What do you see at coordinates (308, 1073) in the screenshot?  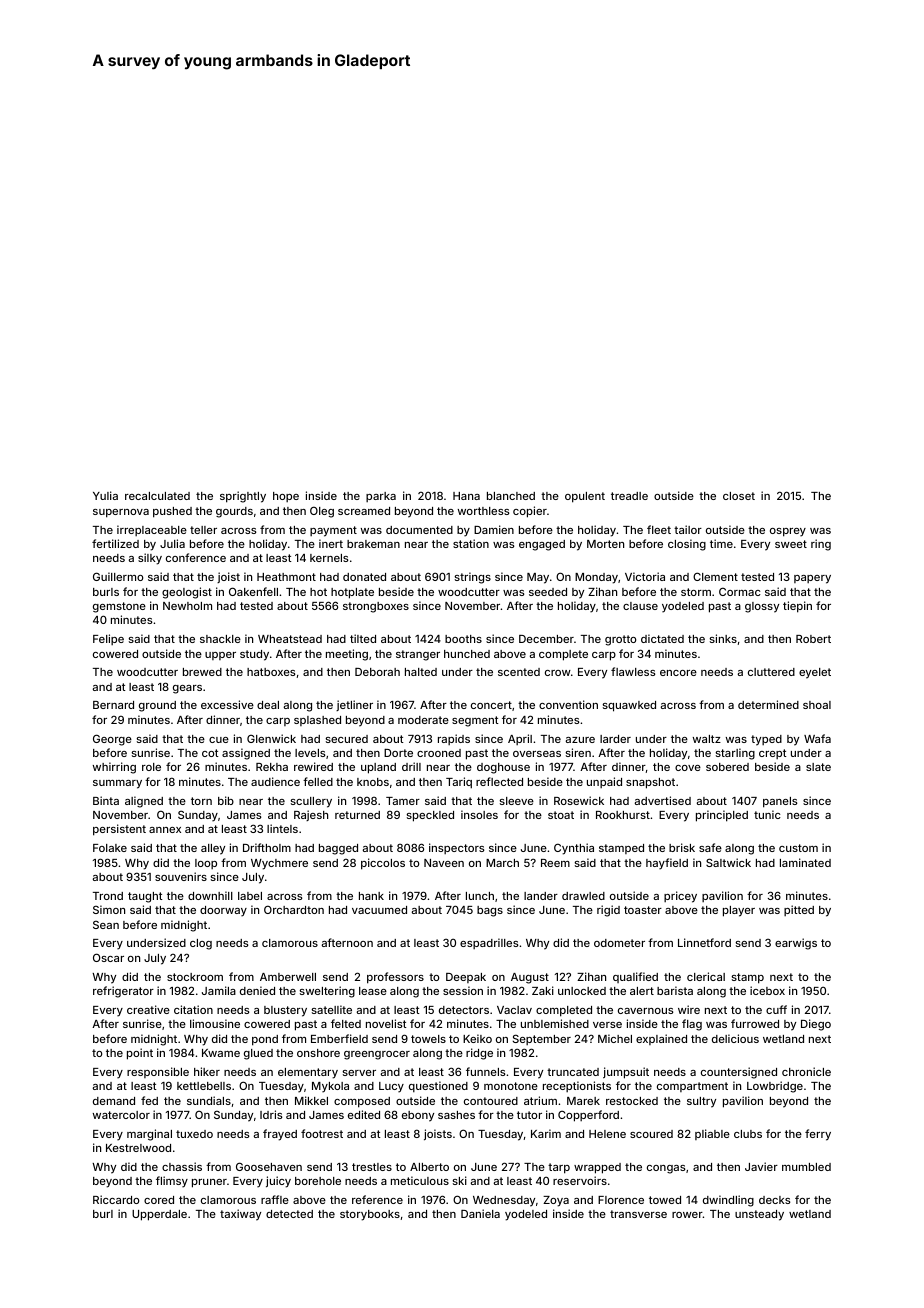 I see `elementary` at bounding box center [308, 1073].
